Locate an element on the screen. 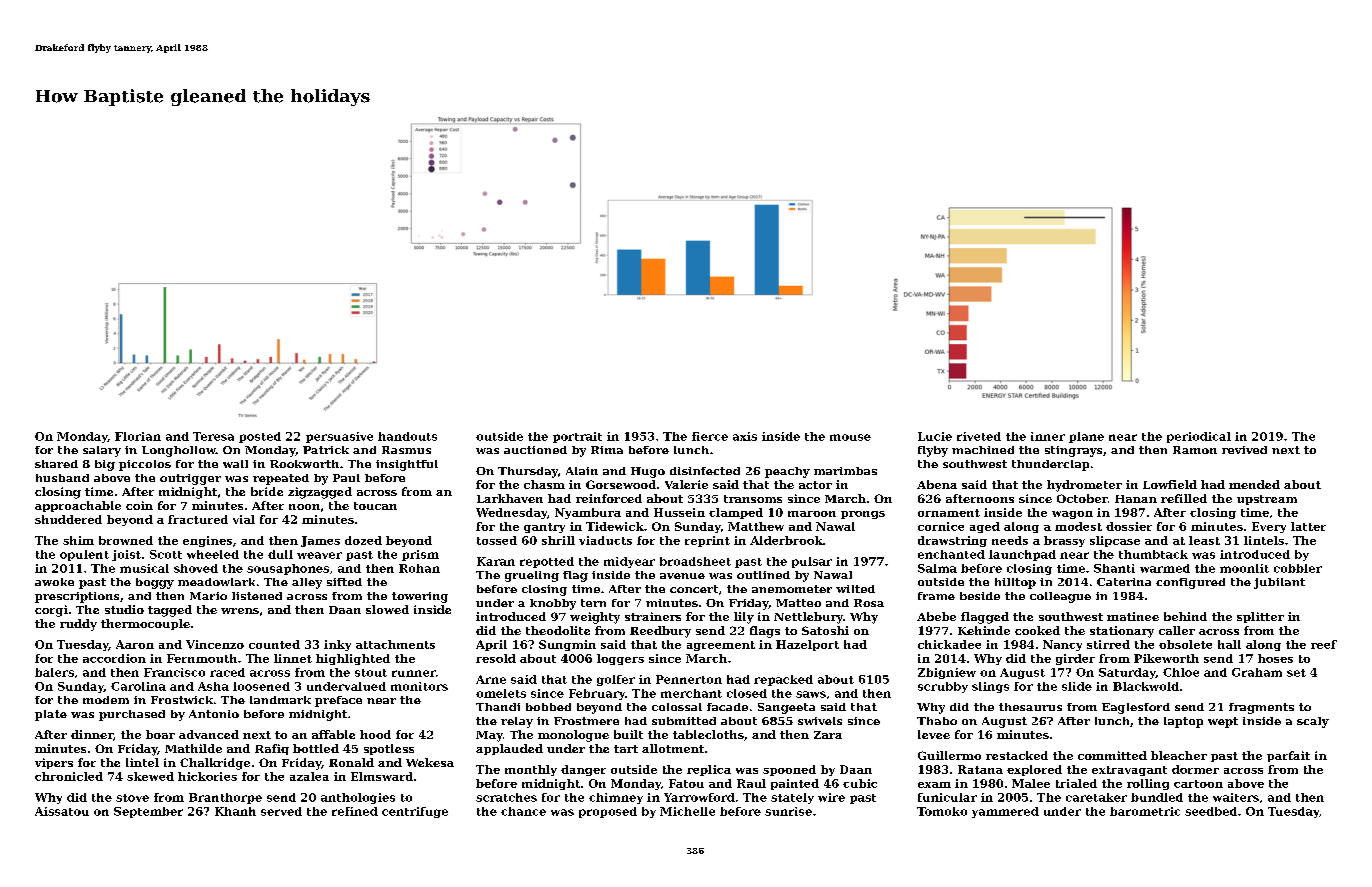  Carolina is located at coordinates (138, 686).
